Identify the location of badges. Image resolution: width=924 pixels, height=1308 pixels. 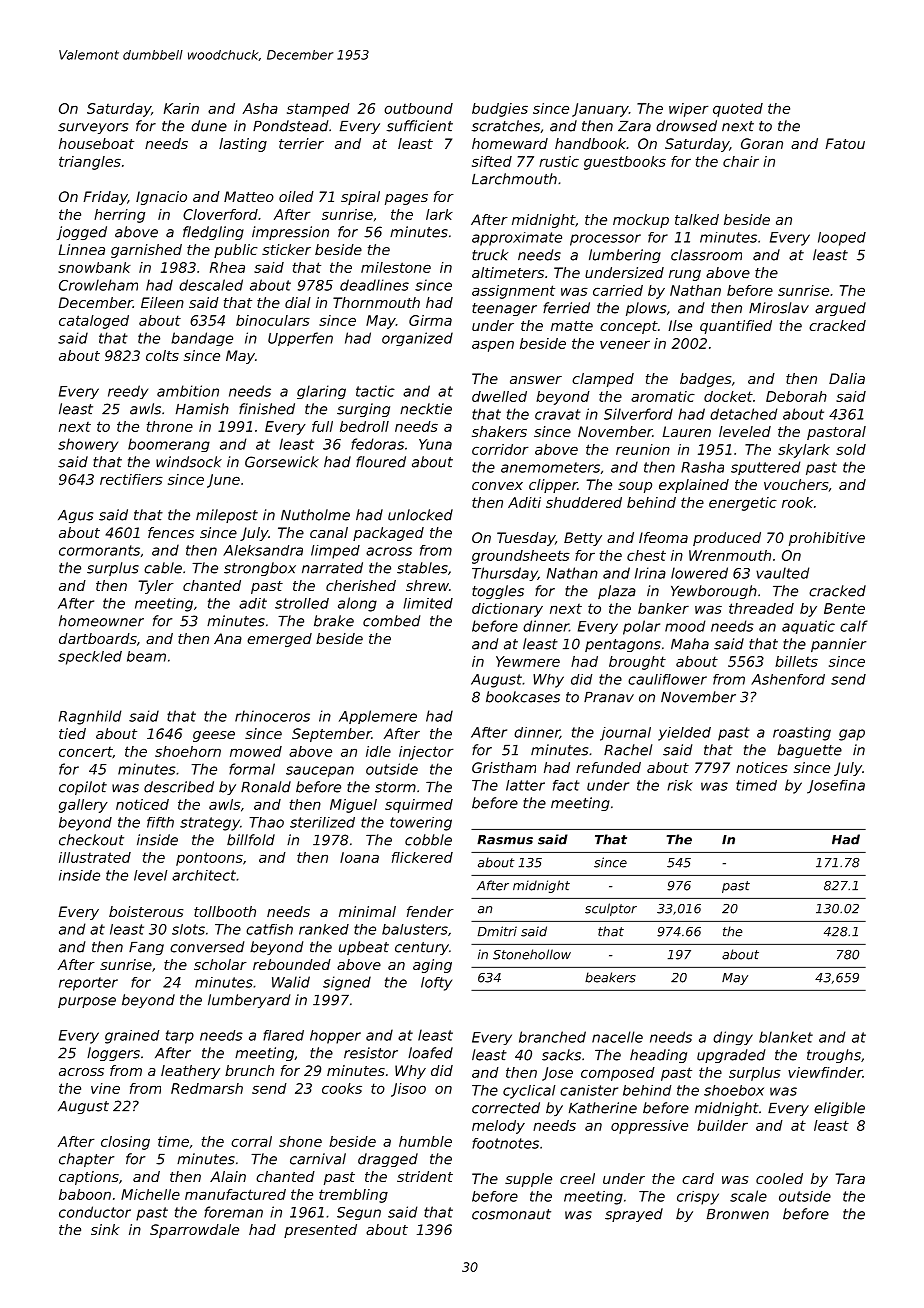
(706, 380).
